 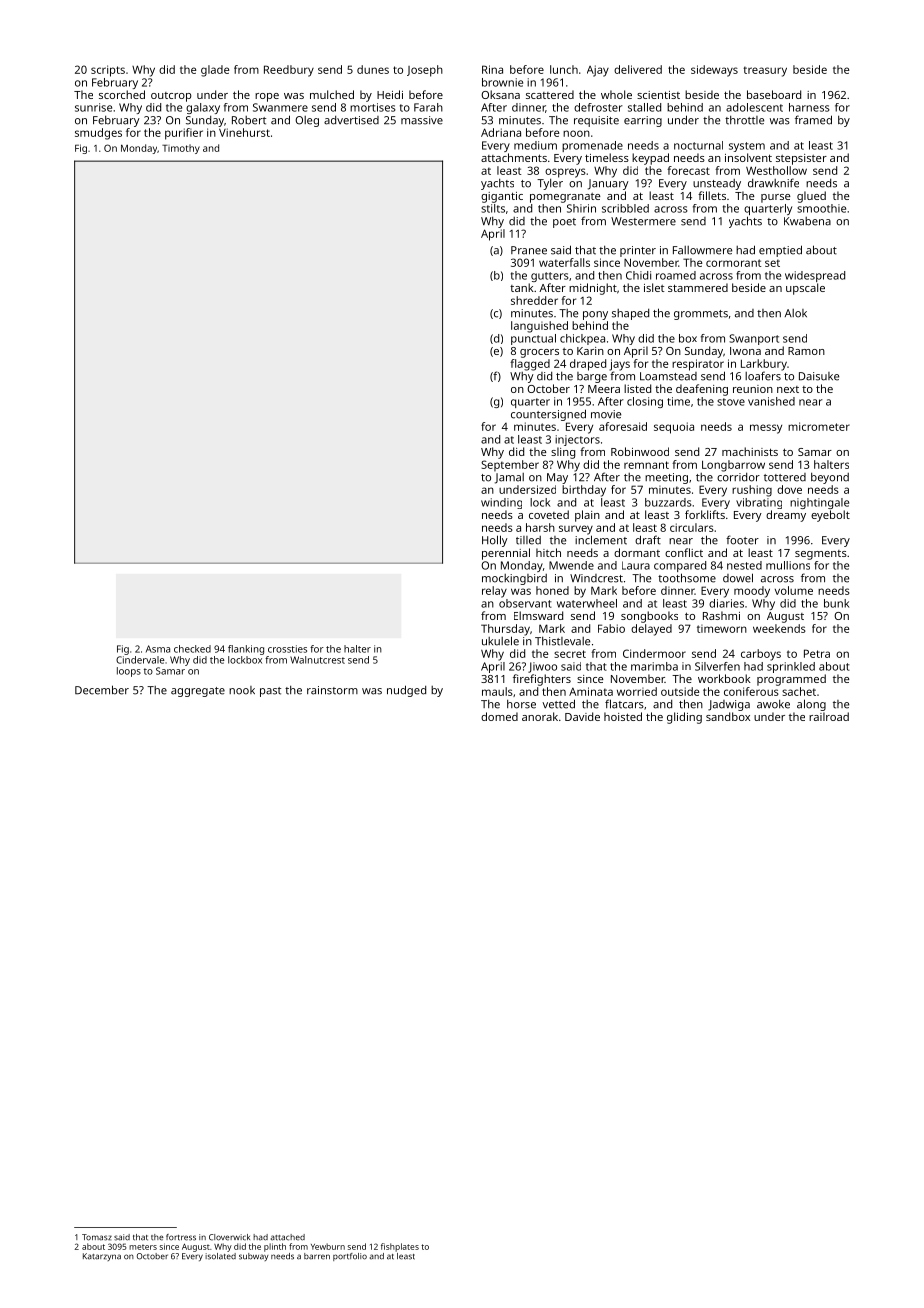 What do you see at coordinates (564, 223) in the image?
I see `poet` at bounding box center [564, 223].
